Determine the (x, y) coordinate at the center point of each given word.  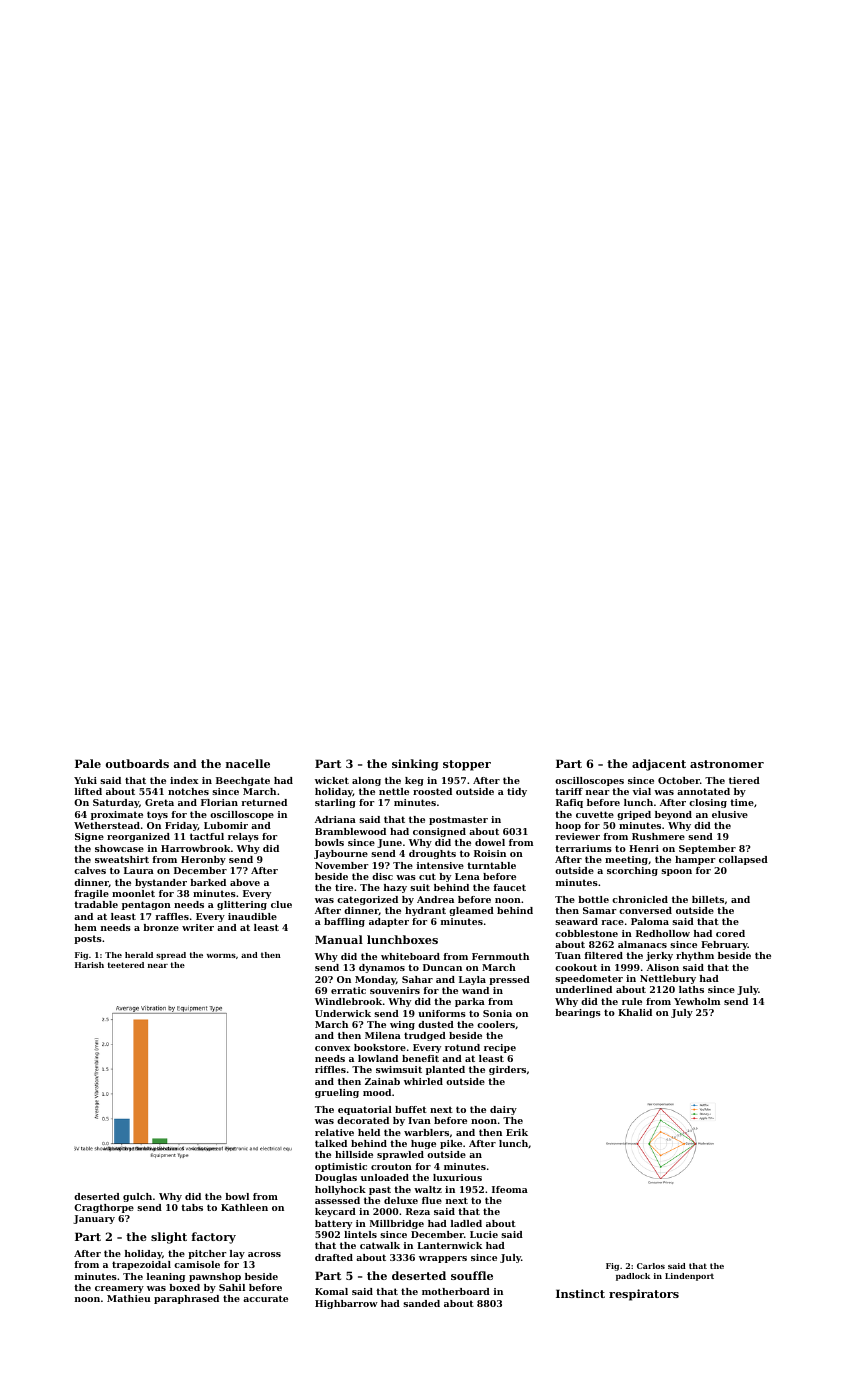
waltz (428, 1189)
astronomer (727, 764)
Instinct (580, 1293)
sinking (415, 765)
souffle (472, 1275)
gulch (137, 1197)
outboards (137, 763)
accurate (265, 1298)
